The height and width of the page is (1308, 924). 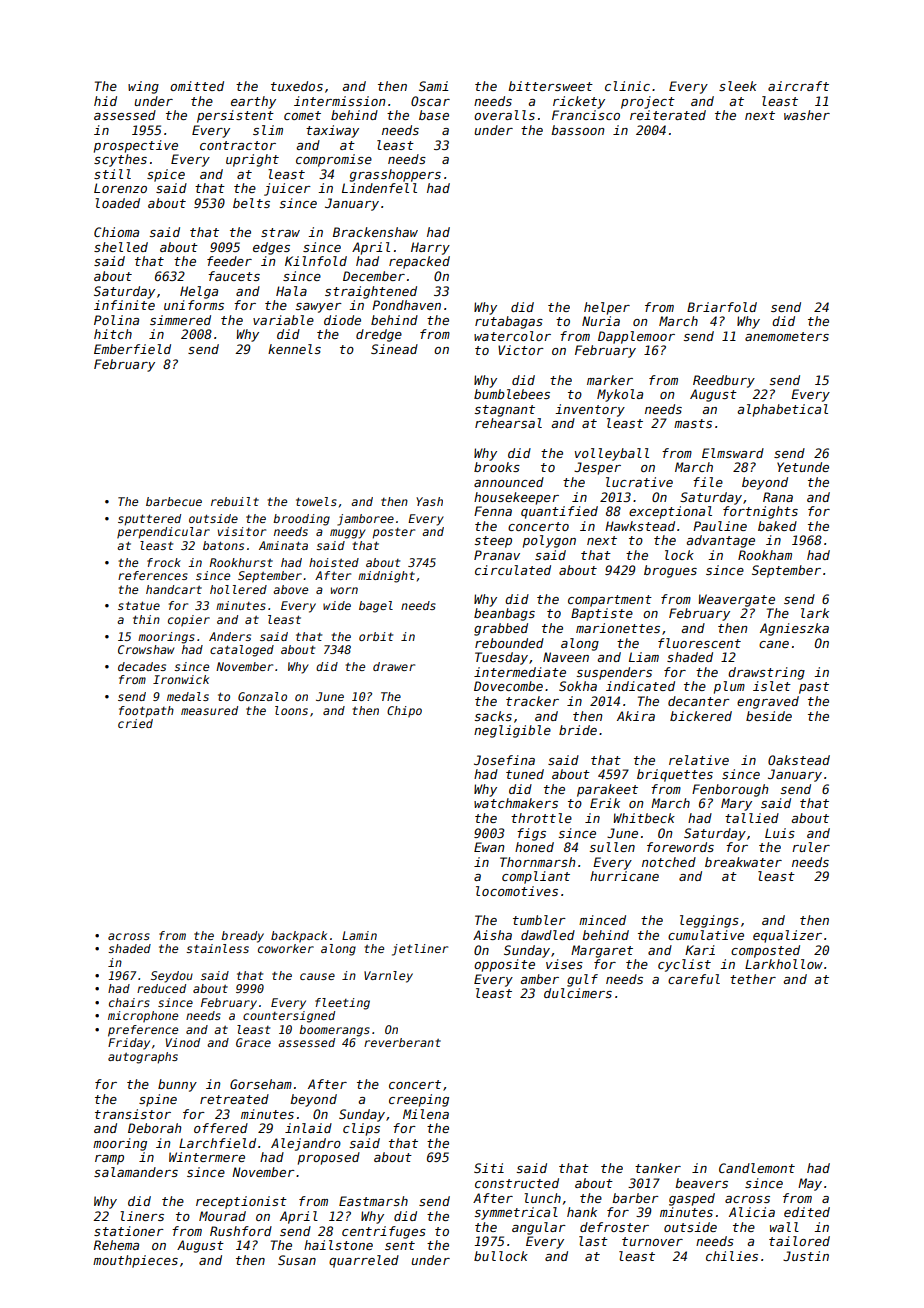 What do you see at coordinates (513, 570) in the page?
I see `circulated` at bounding box center [513, 570].
